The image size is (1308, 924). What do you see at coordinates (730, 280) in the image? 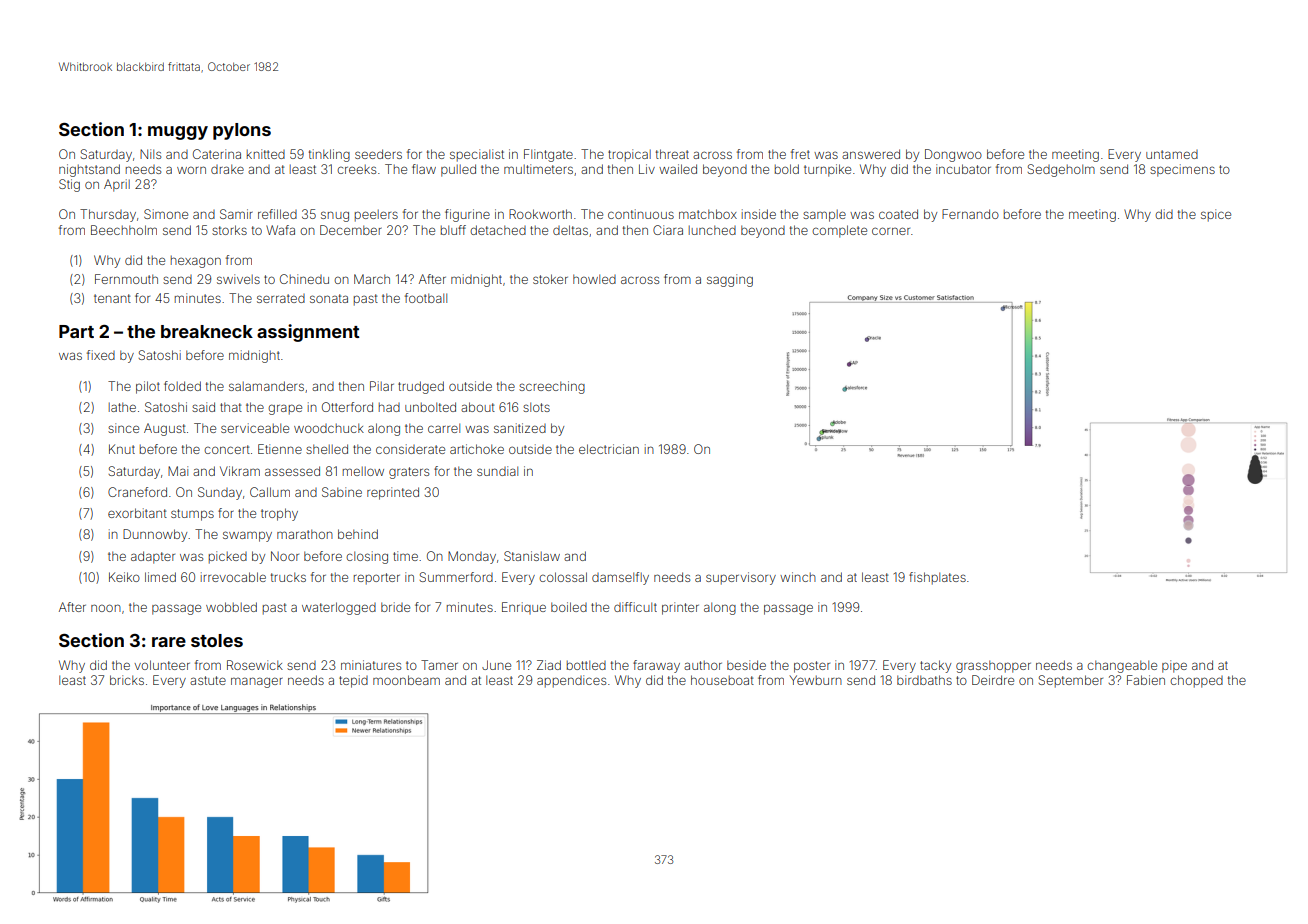
I see `sagging` at bounding box center [730, 280].
